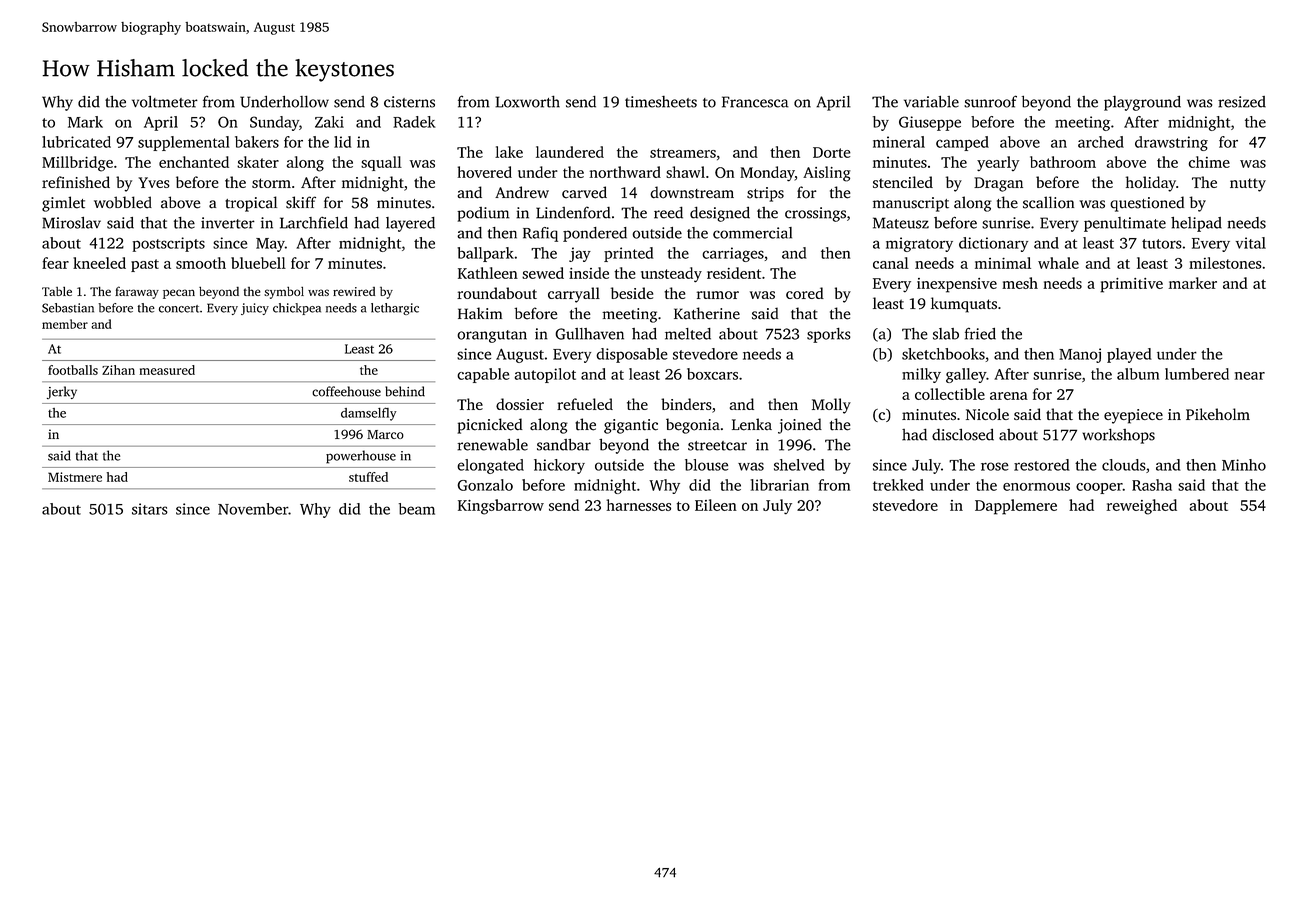 The image size is (1308, 924). I want to click on concert, so click(179, 309).
